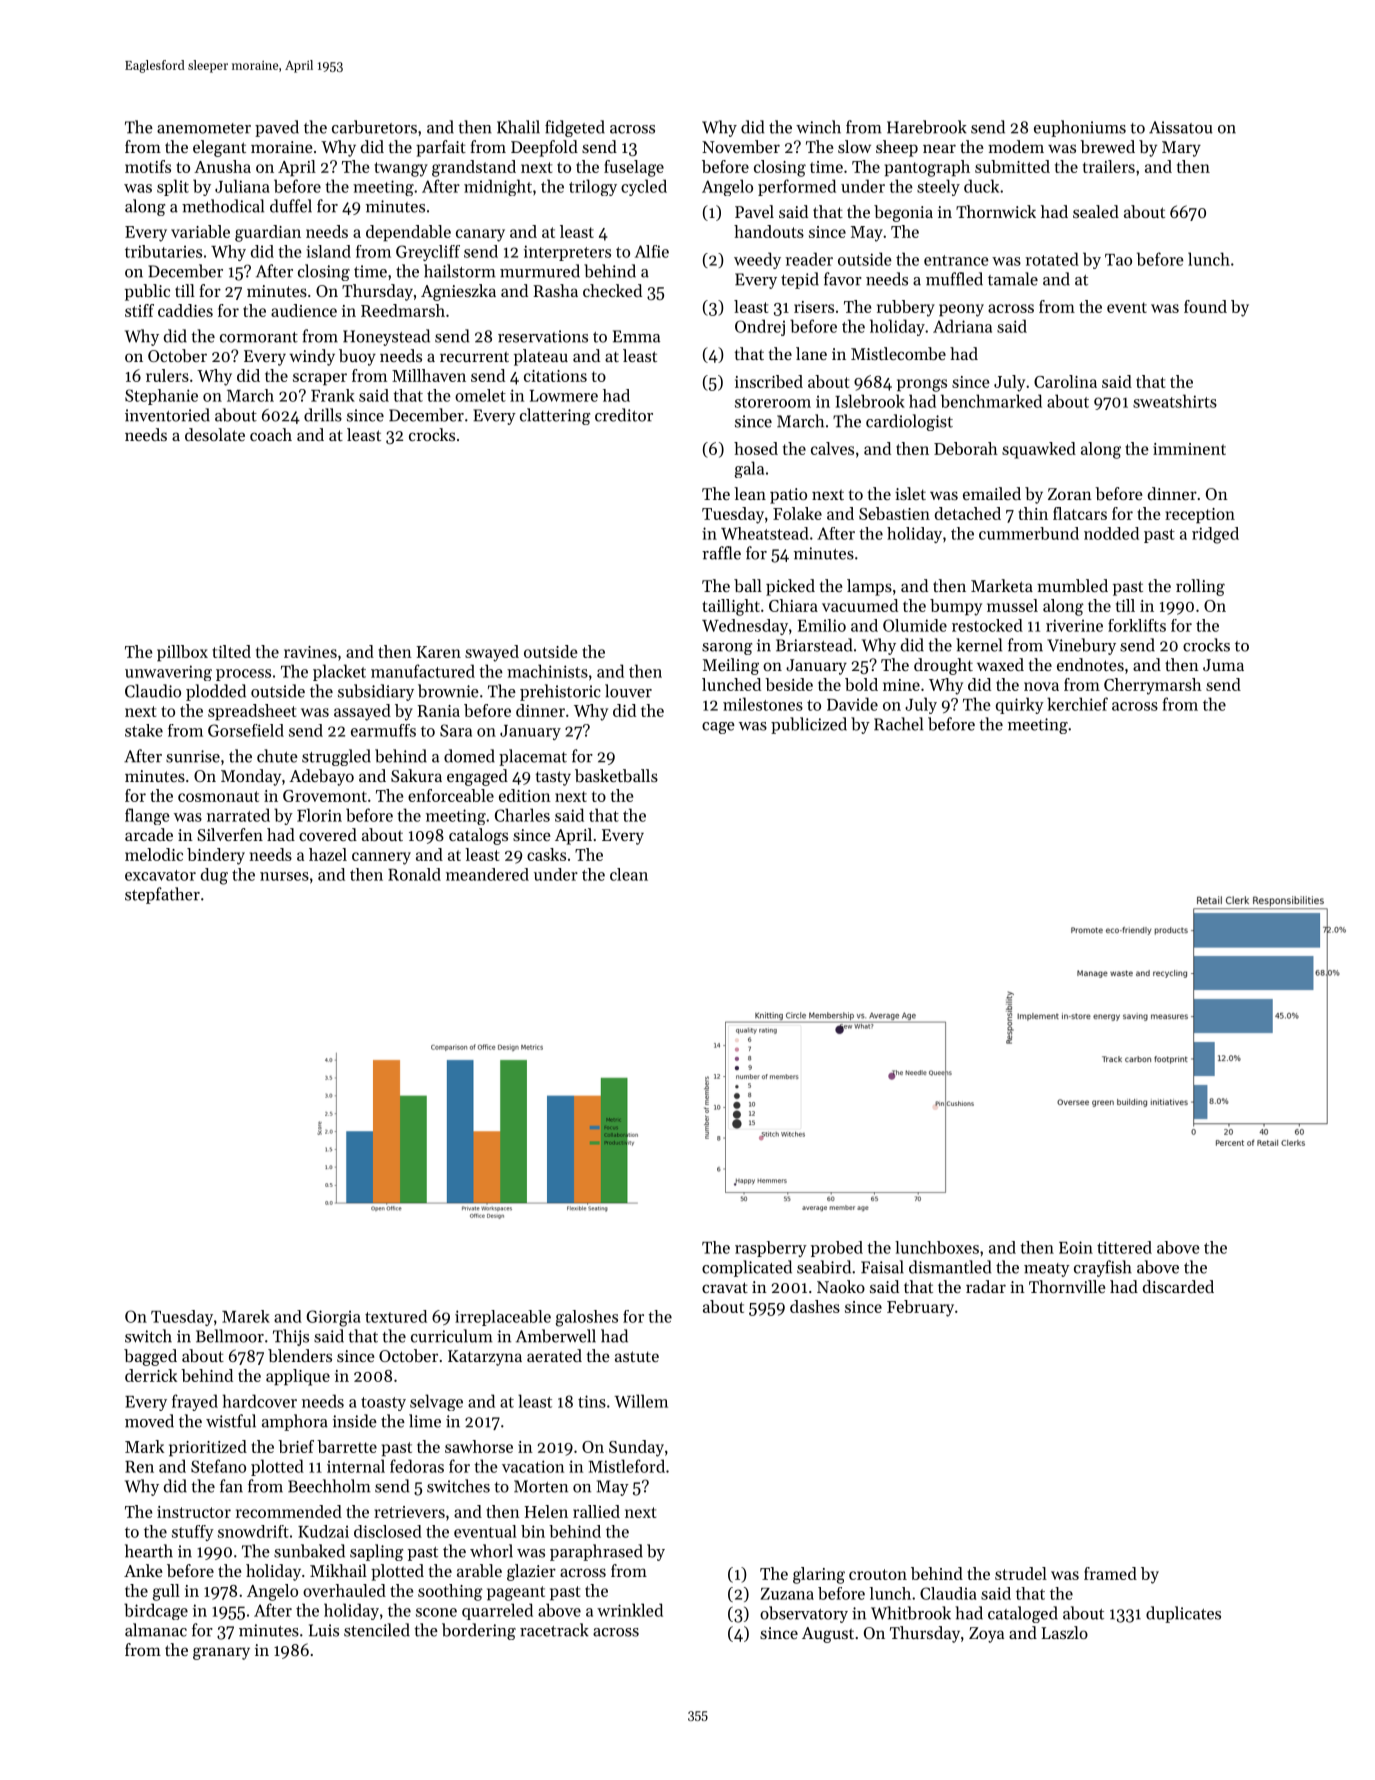 The image size is (1375, 1780). What do you see at coordinates (1200, 587) in the screenshot?
I see `rolling` at bounding box center [1200, 587].
